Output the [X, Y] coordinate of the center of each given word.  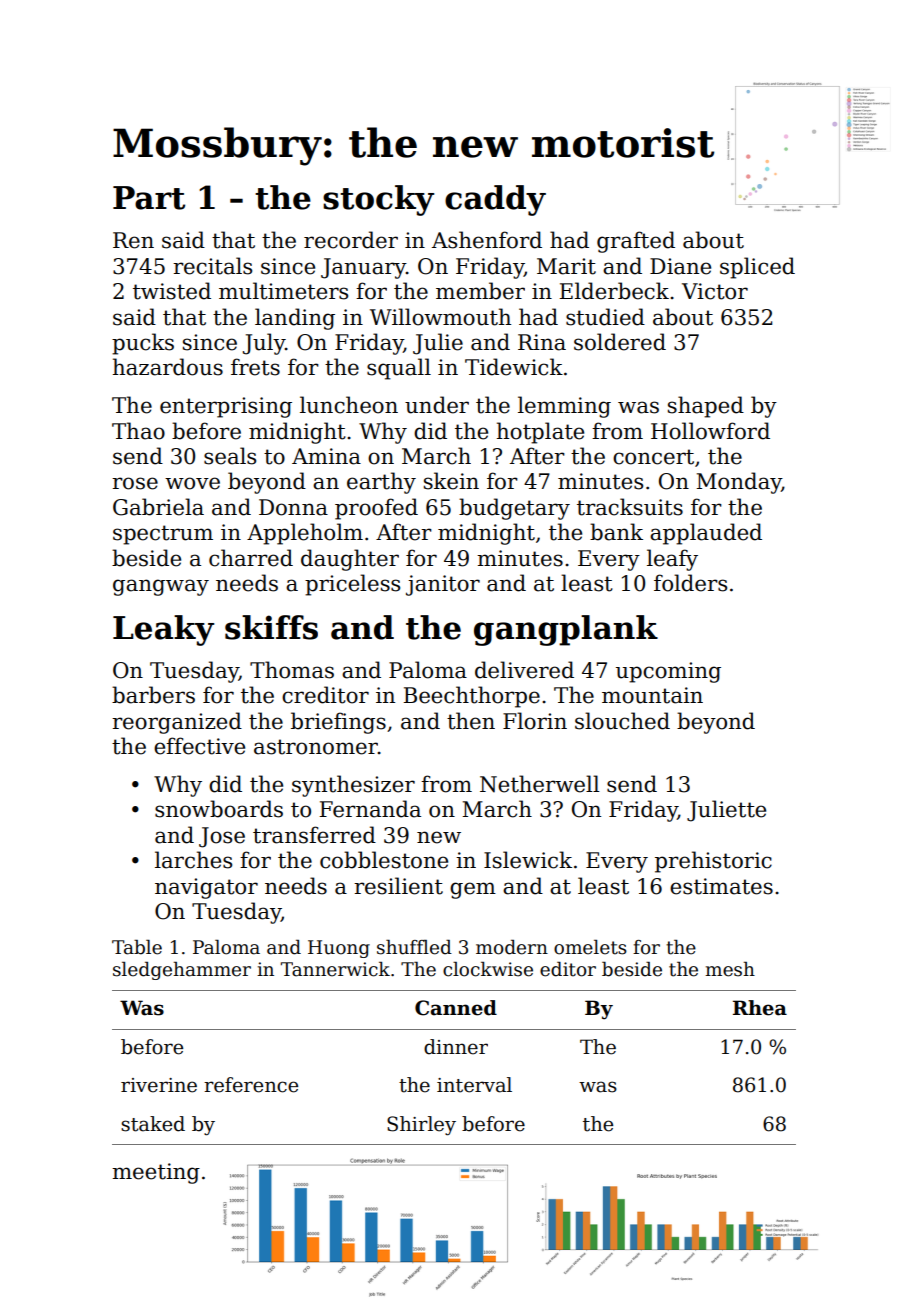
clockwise [488, 969]
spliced [757, 268]
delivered [524, 670]
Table [137, 947]
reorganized [177, 723]
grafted [636, 242]
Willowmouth [440, 317]
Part [149, 198]
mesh [730, 969]
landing [295, 319]
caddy [495, 200]
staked [153, 1124]
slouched [622, 721]
